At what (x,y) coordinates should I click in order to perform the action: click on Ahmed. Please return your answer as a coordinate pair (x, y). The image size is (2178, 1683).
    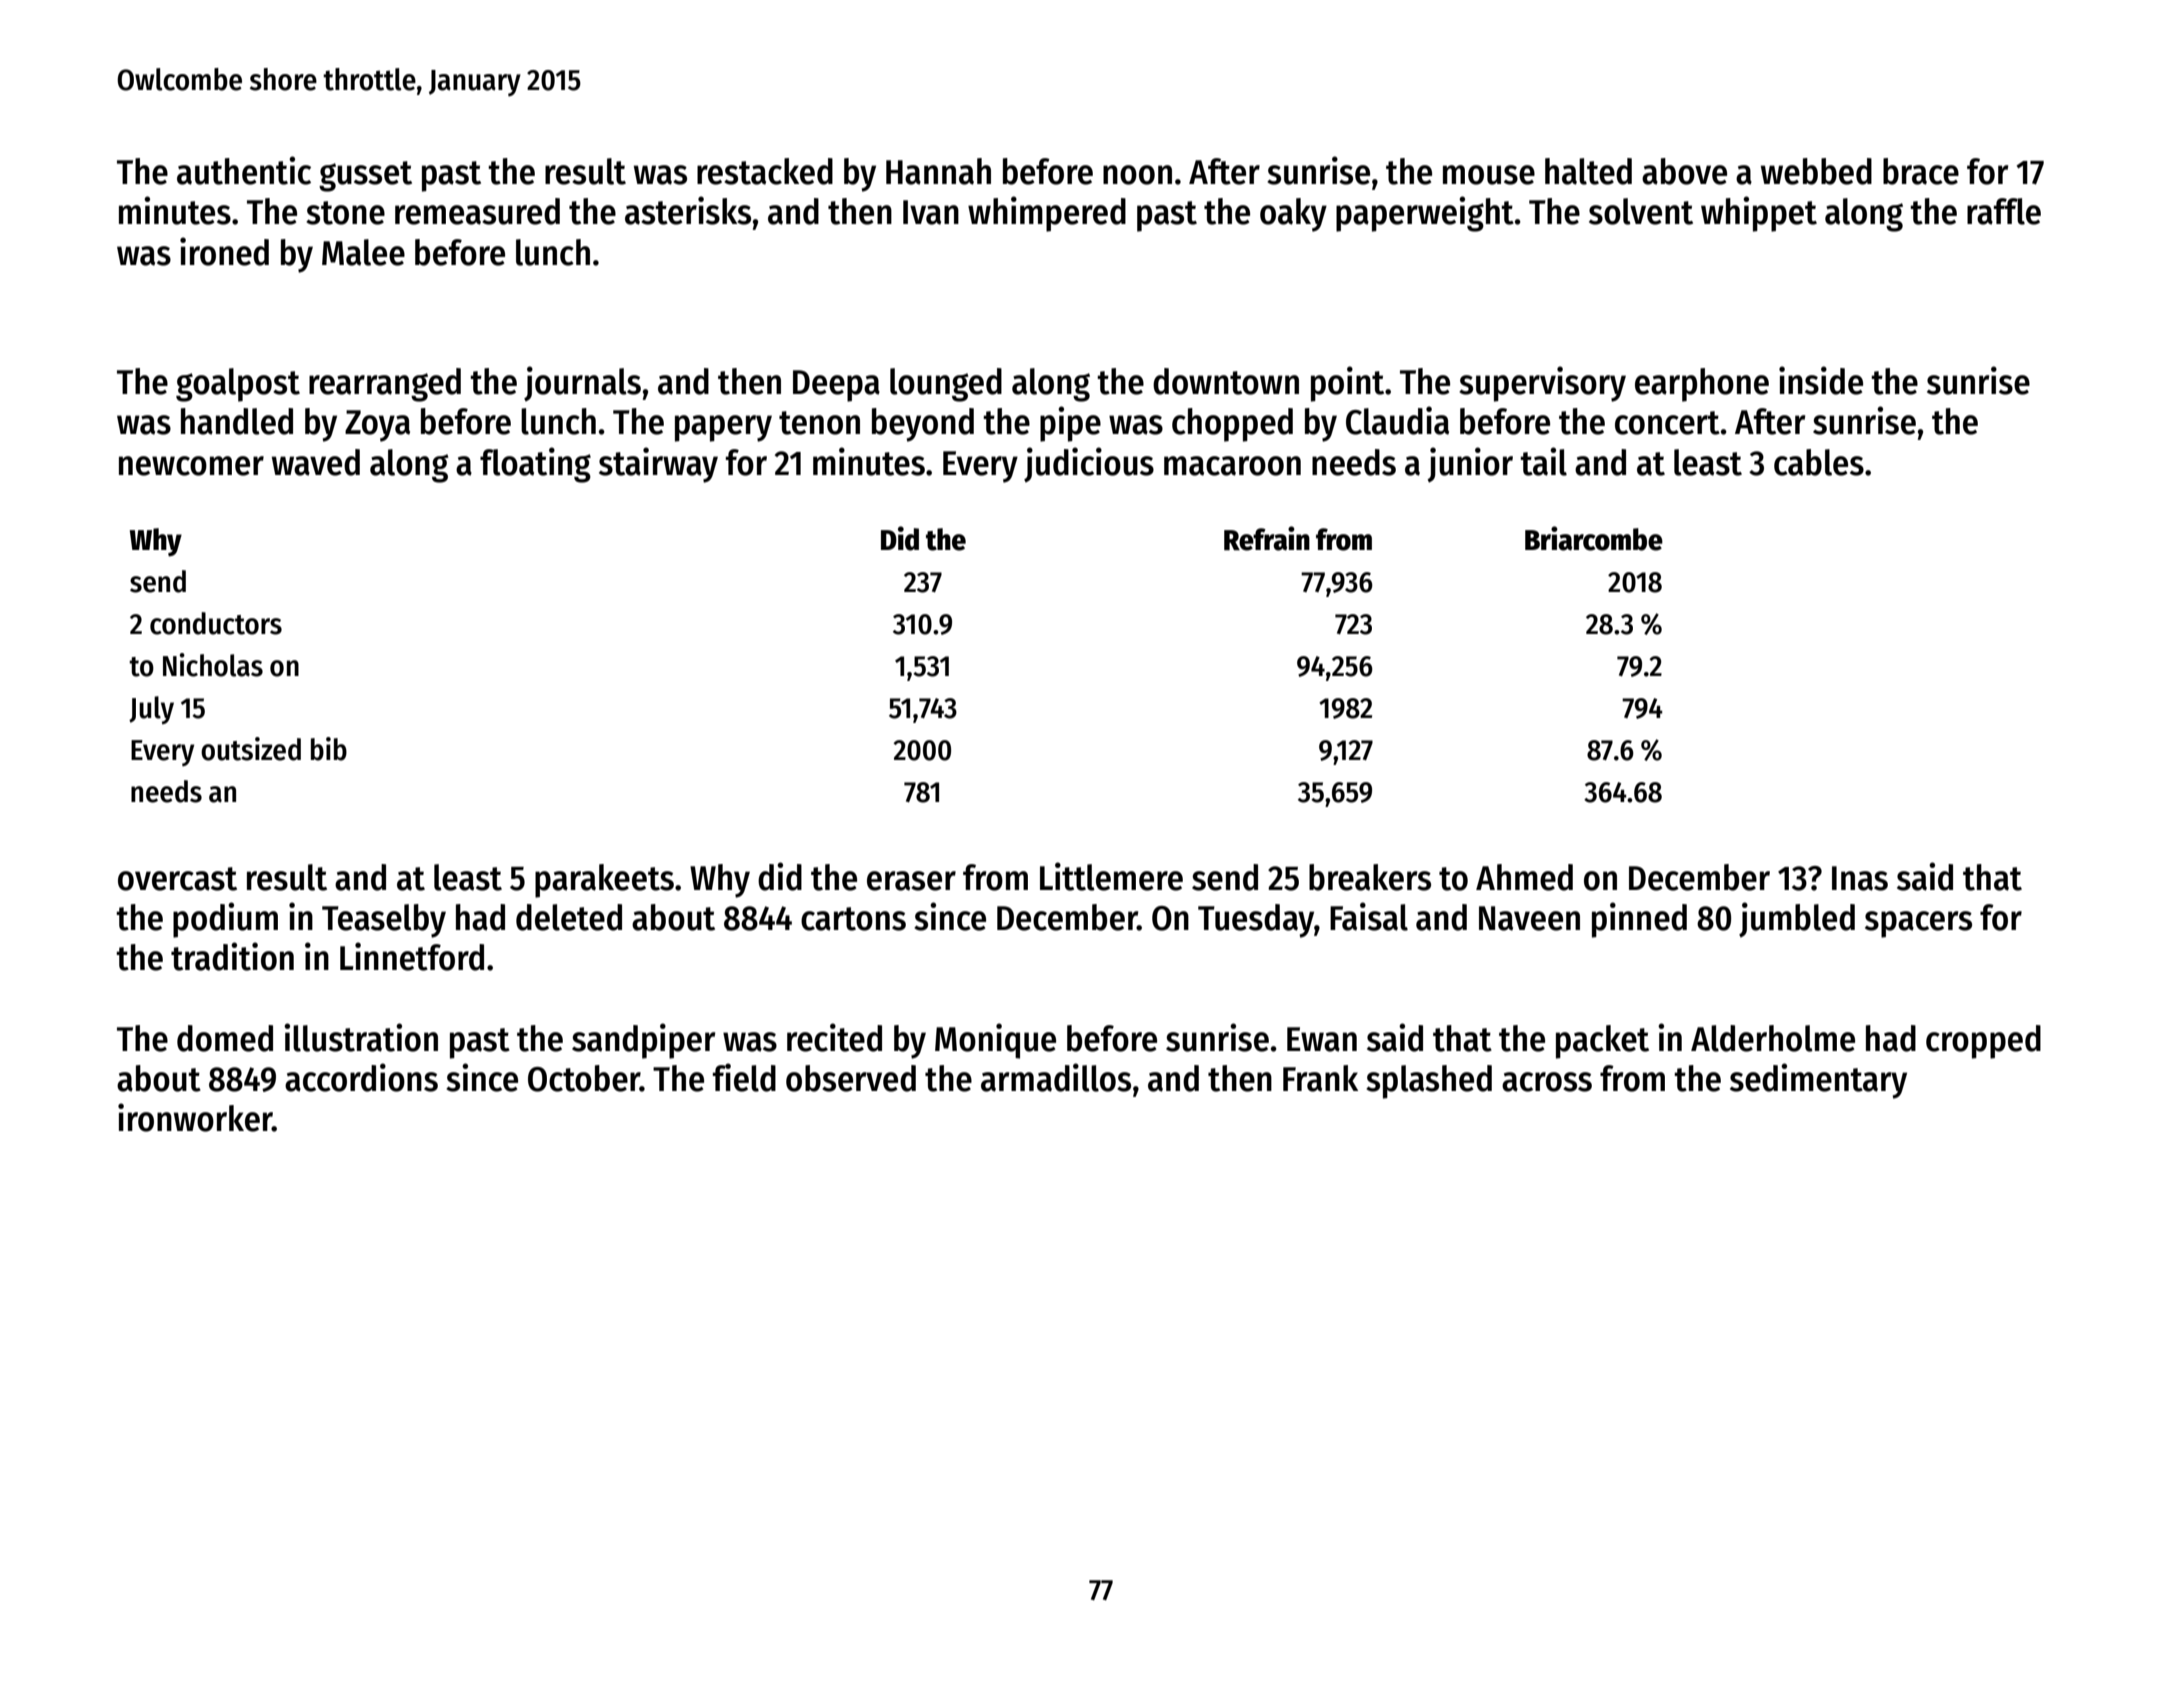
    Looking at the image, I should click on (1524, 877).
